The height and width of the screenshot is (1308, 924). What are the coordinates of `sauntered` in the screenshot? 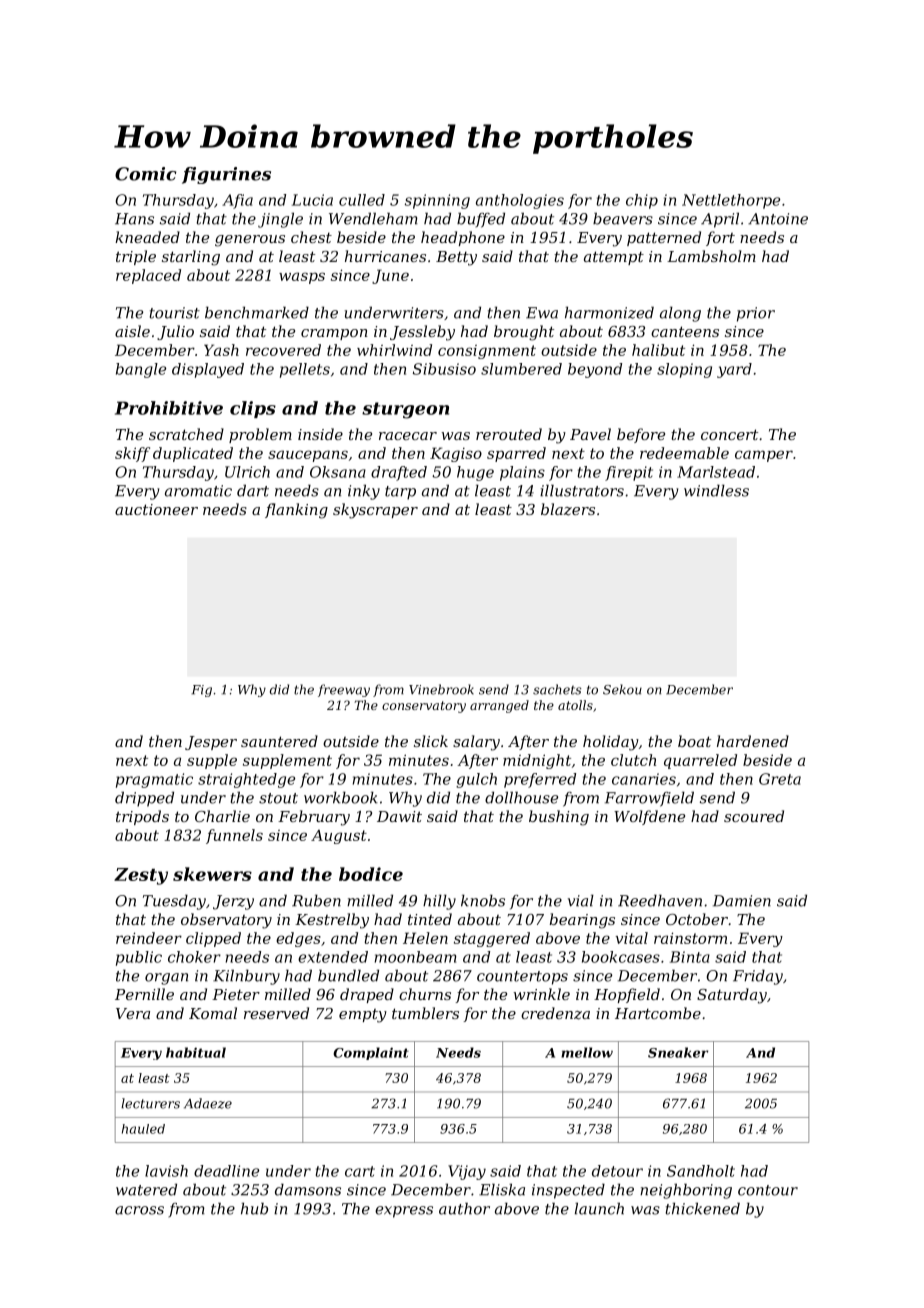 It's located at (279, 741).
